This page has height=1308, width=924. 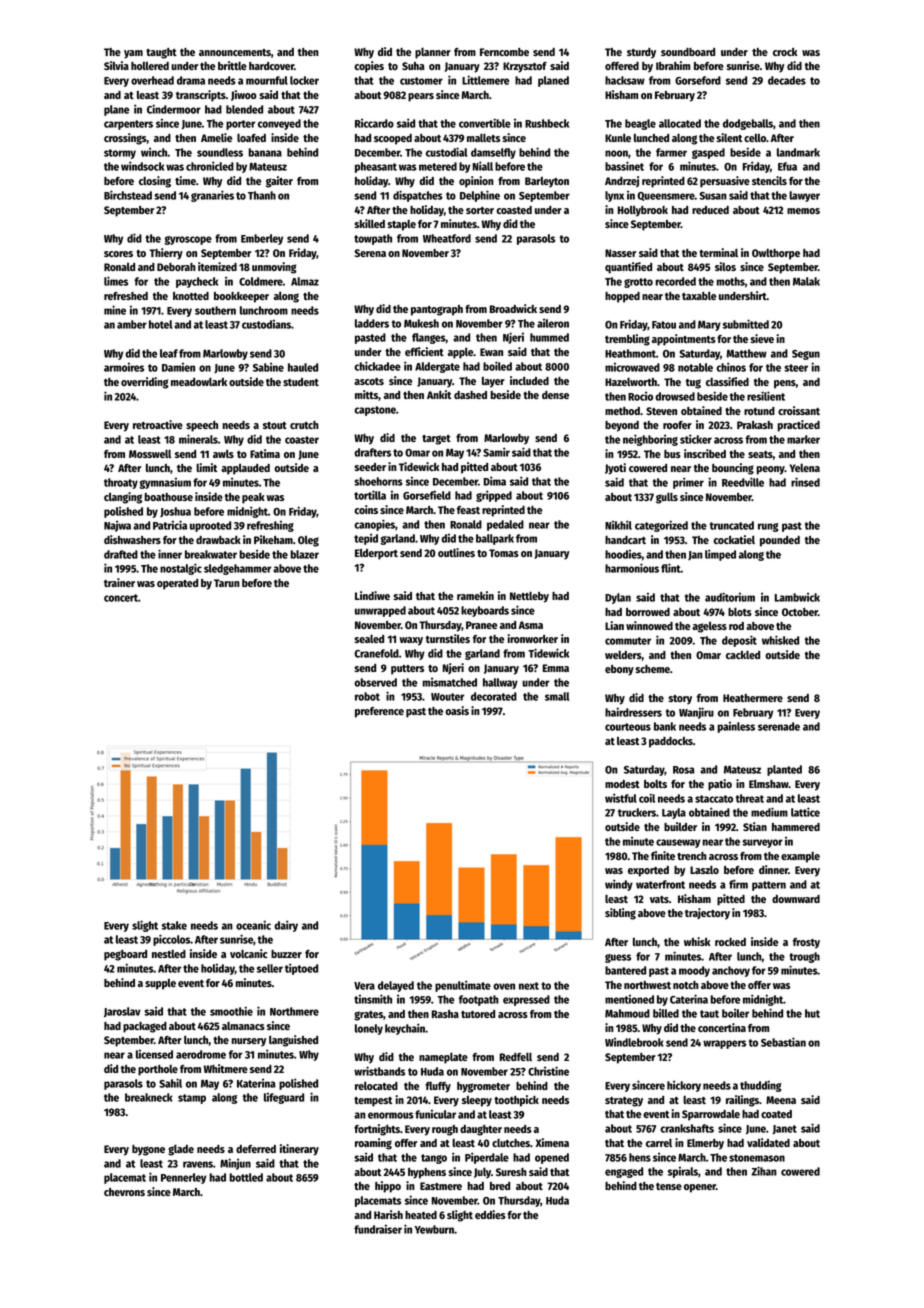 What do you see at coordinates (504, 986) in the page?
I see `oven` at bounding box center [504, 986].
